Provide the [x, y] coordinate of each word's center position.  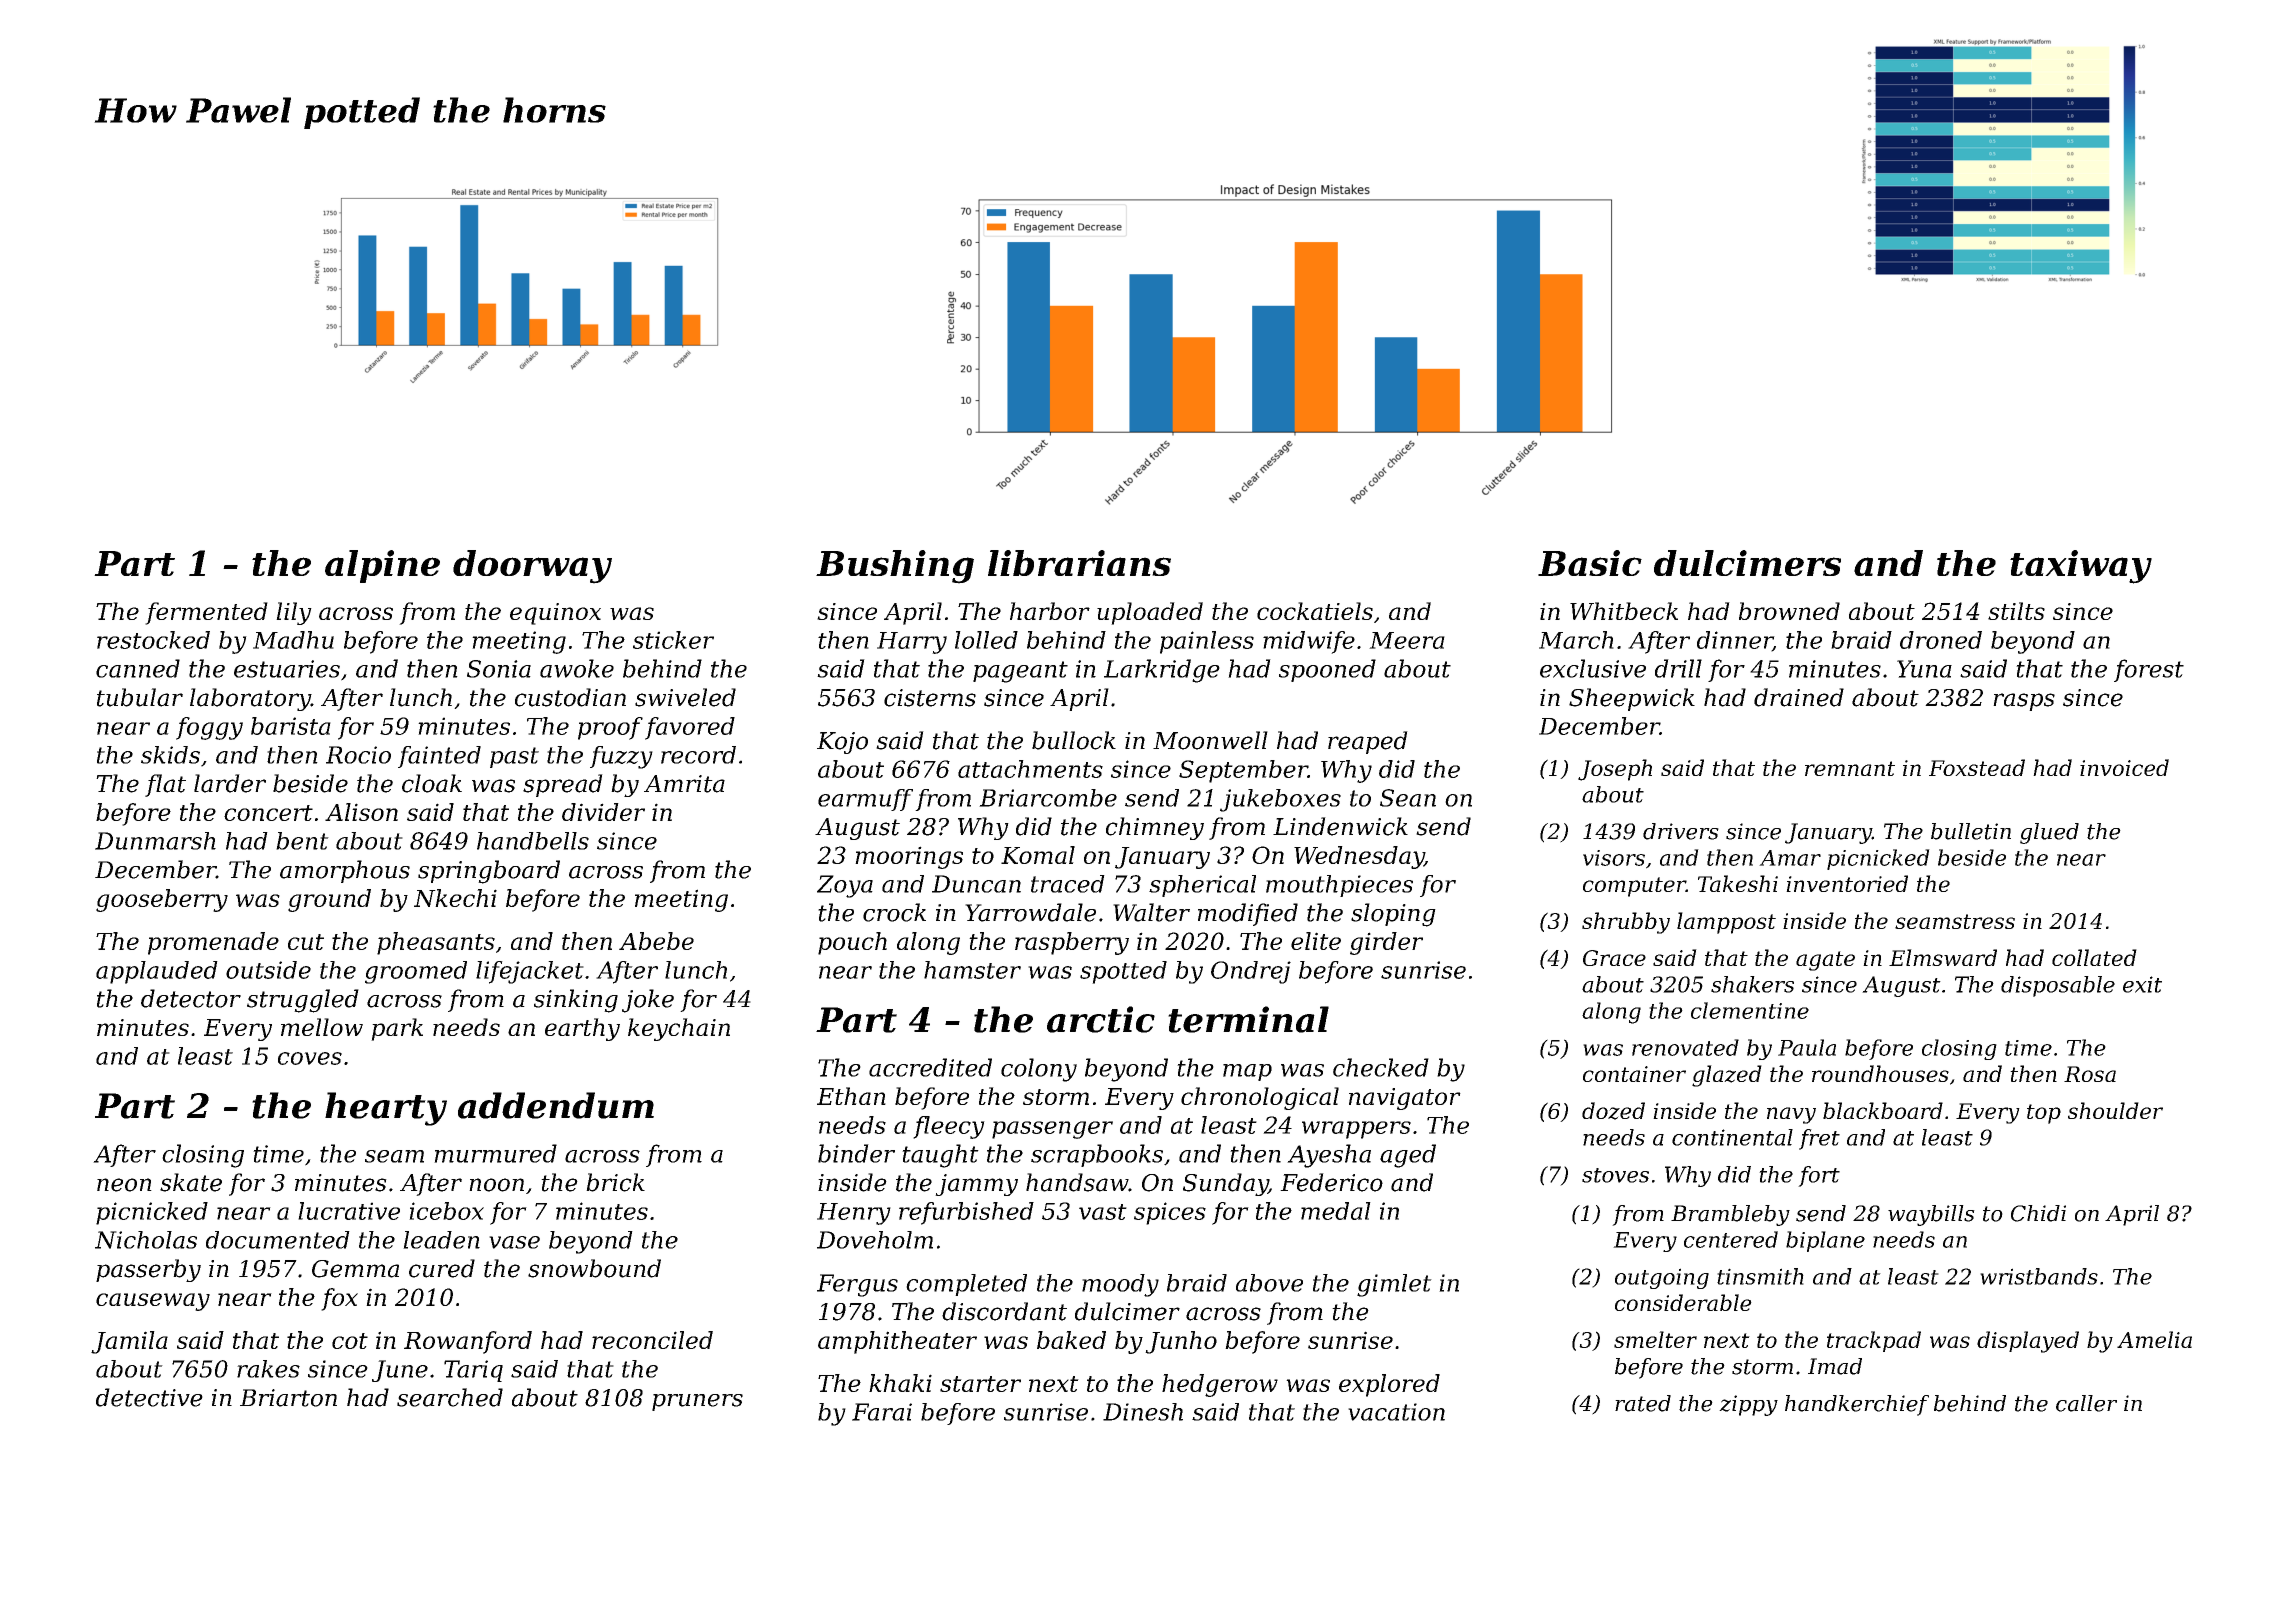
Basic [1590, 563]
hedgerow [1220, 1385]
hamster [972, 970]
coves [310, 1058]
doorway [532, 567]
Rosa [2090, 1074]
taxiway [2081, 567]
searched [450, 1397]
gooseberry [162, 900]
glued [2049, 833]
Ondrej [1251, 972]
